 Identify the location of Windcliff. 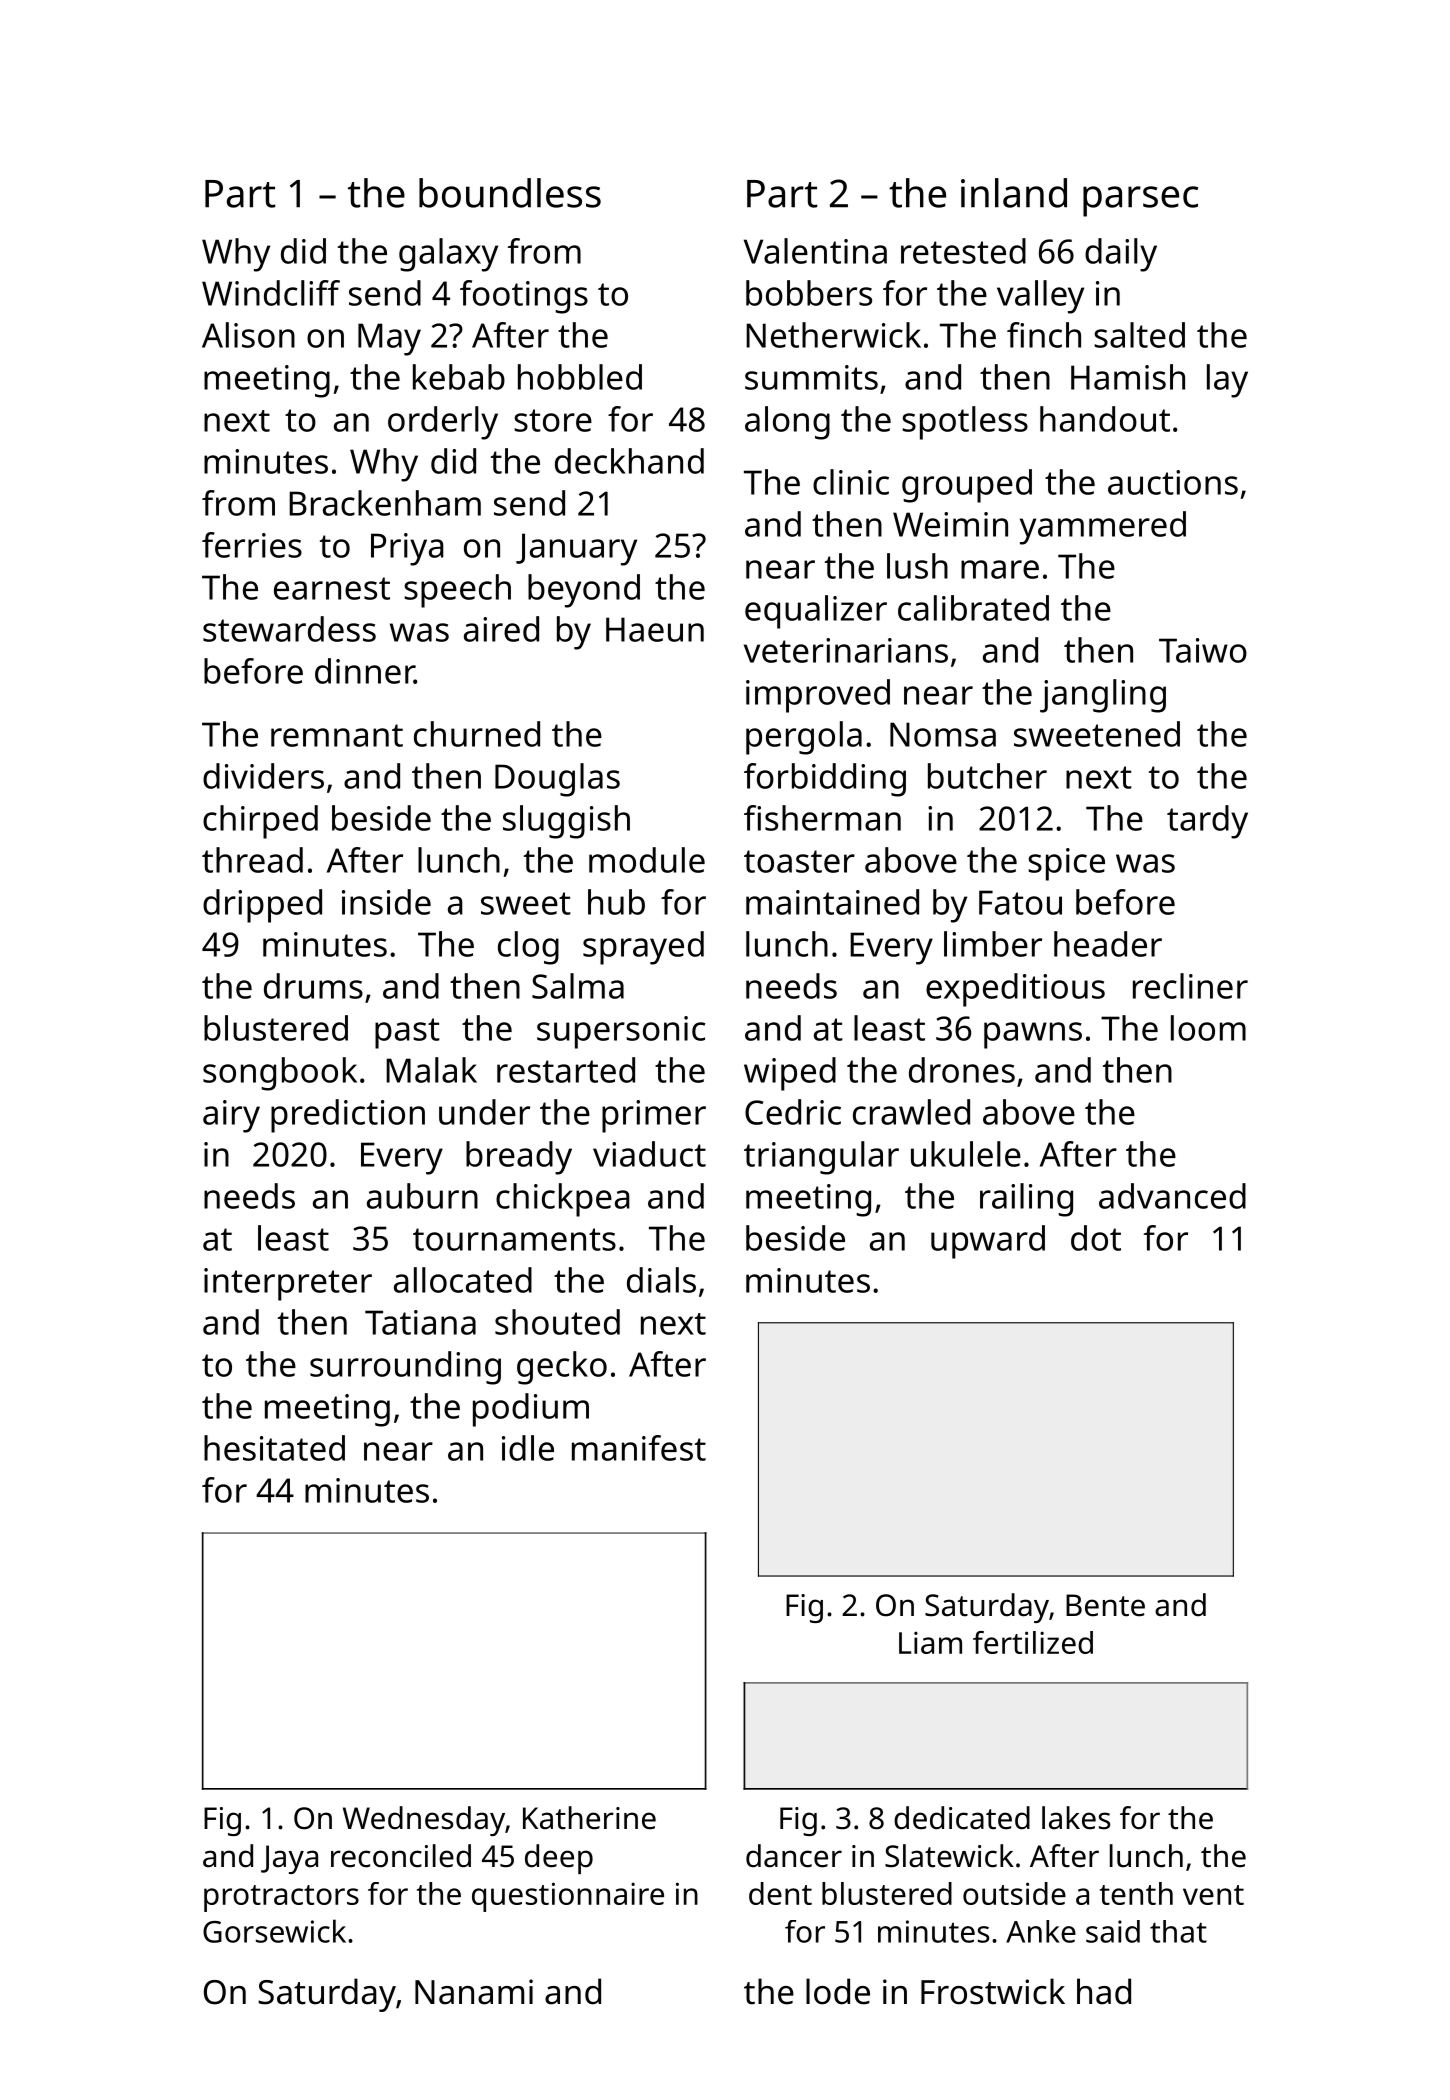
(271, 293).
